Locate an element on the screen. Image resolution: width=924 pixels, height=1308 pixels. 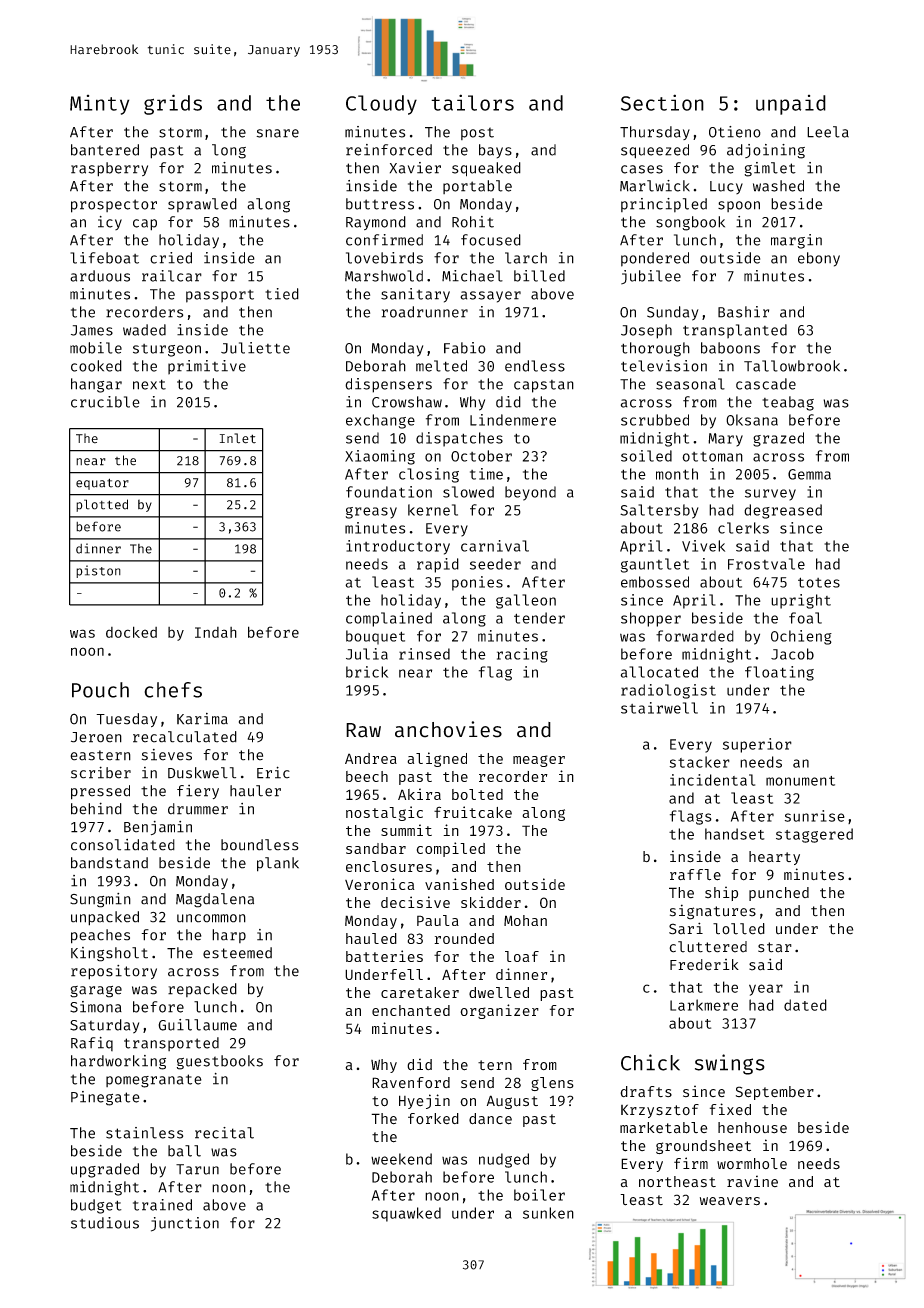
beech is located at coordinates (367, 776).
